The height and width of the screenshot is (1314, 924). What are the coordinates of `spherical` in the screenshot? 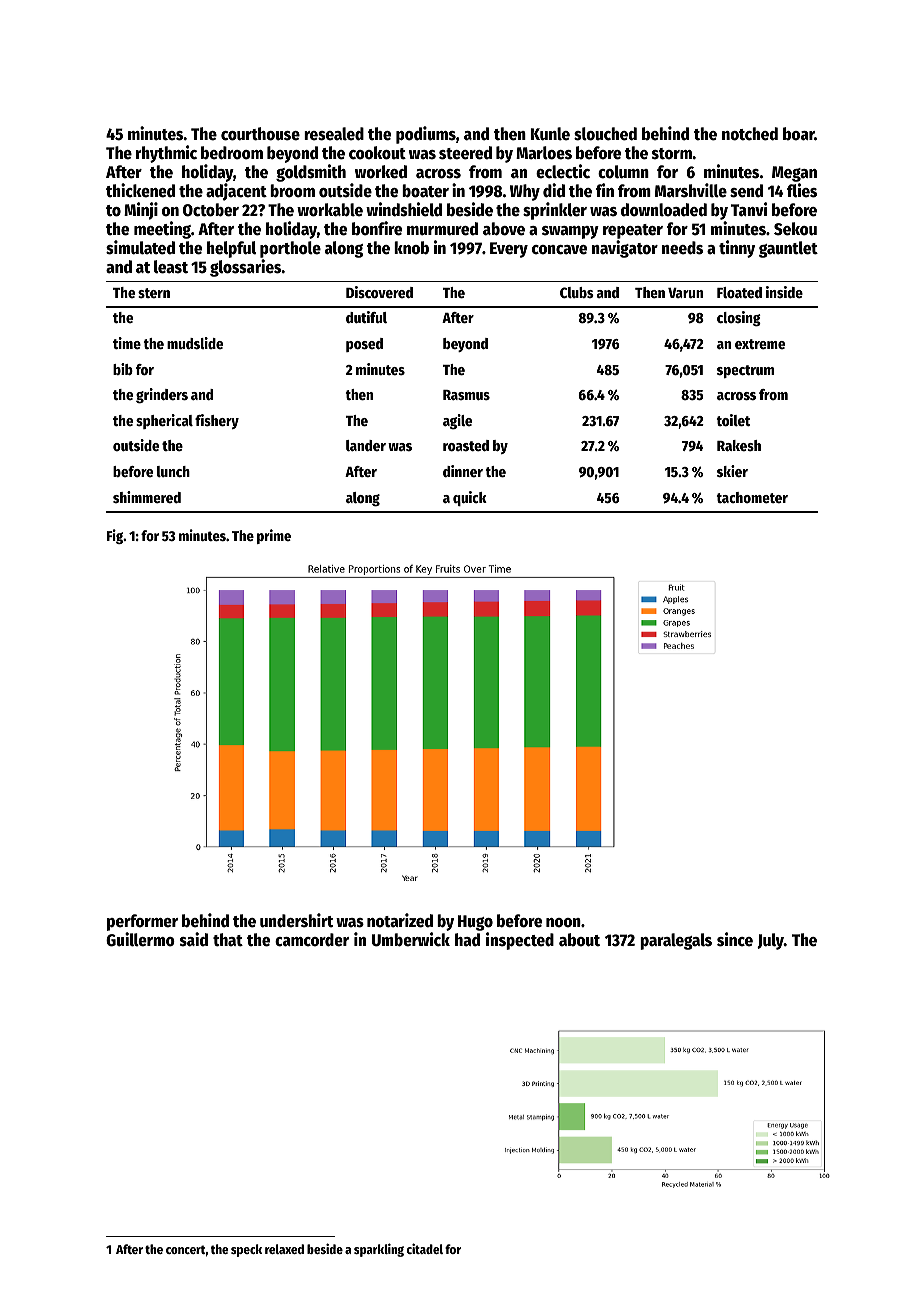 It's located at (164, 421).
